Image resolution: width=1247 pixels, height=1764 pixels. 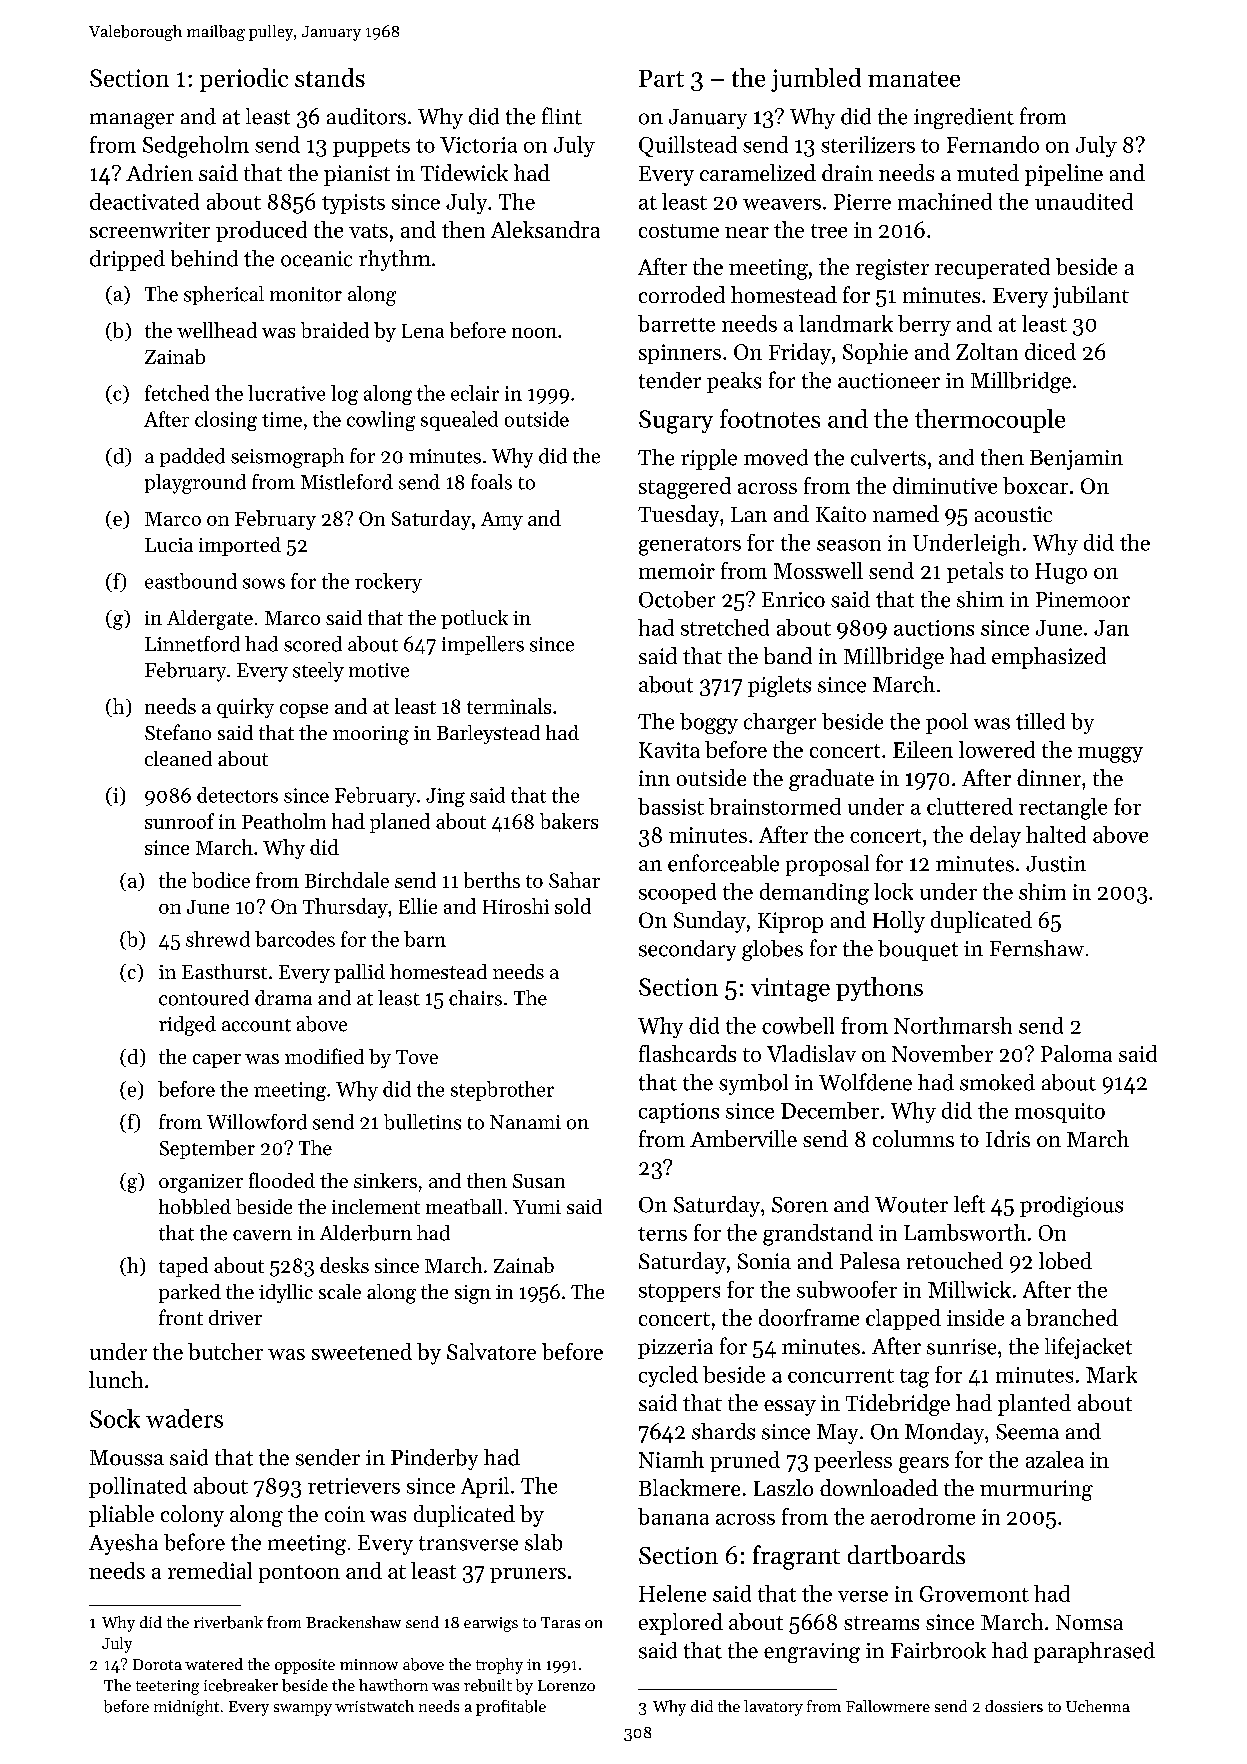 What do you see at coordinates (899, 922) in the screenshot?
I see `Holly` at bounding box center [899, 922].
